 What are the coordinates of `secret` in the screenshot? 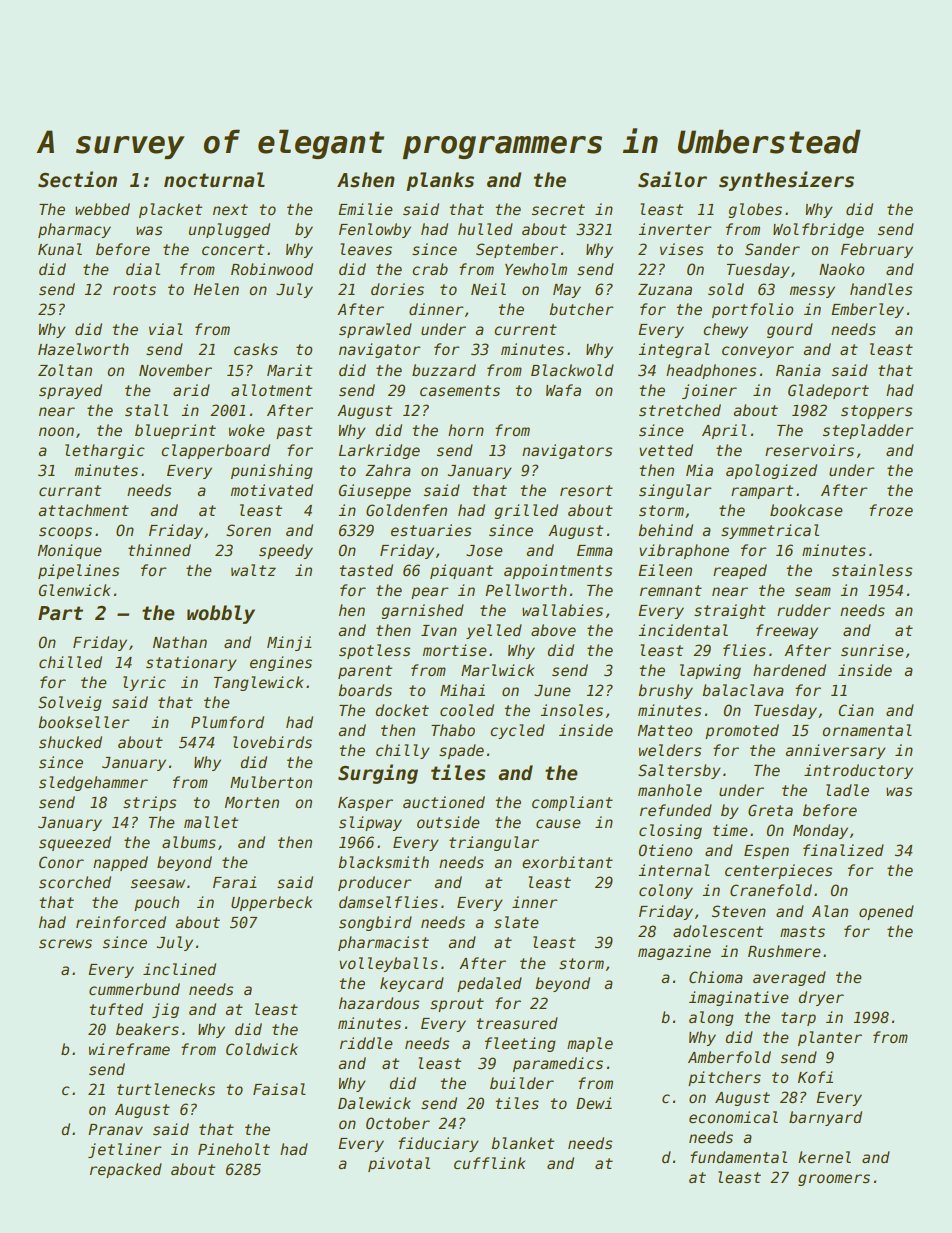 It's located at (558, 209).
